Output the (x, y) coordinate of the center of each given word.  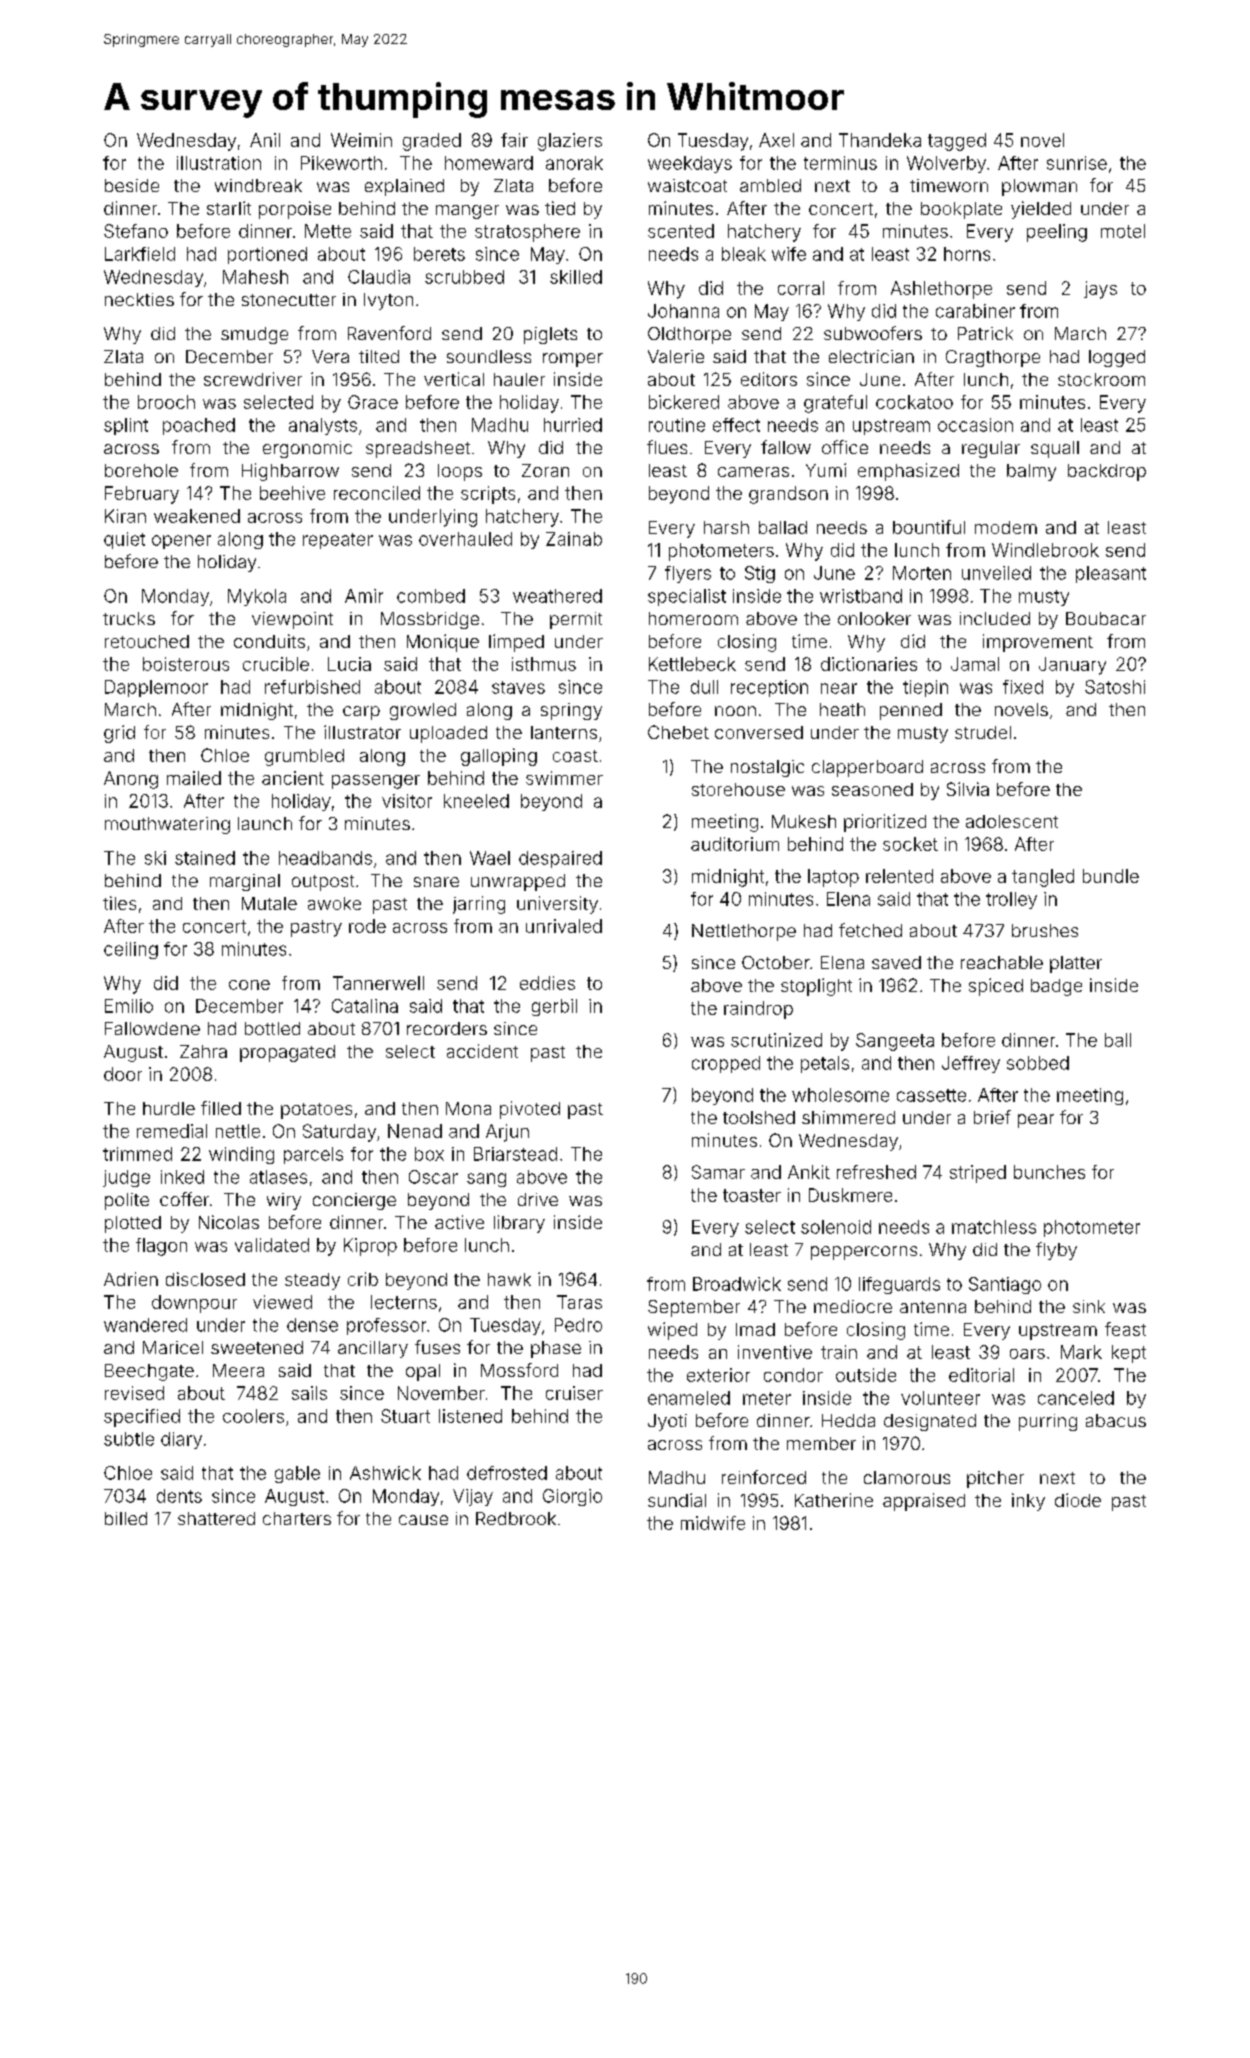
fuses (437, 1347)
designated (930, 1422)
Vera (330, 356)
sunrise (1077, 163)
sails (309, 1393)
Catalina (365, 1006)
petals (825, 1064)
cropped (726, 1064)
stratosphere (527, 233)
